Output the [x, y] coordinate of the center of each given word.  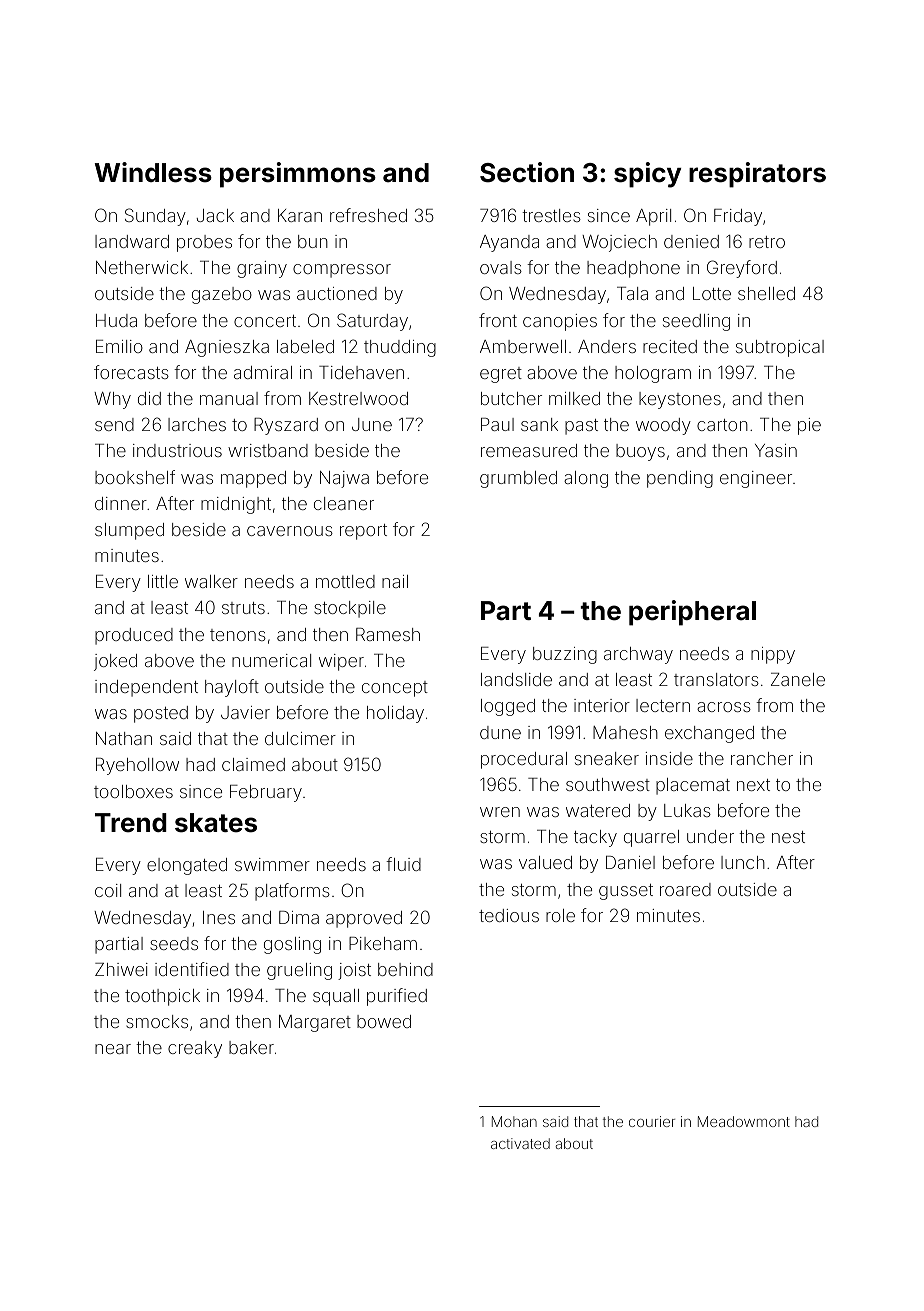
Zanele [798, 679]
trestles [551, 215]
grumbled [518, 479]
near [113, 1049]
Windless [153, 172]
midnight [236, 505]
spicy [647, 175]
